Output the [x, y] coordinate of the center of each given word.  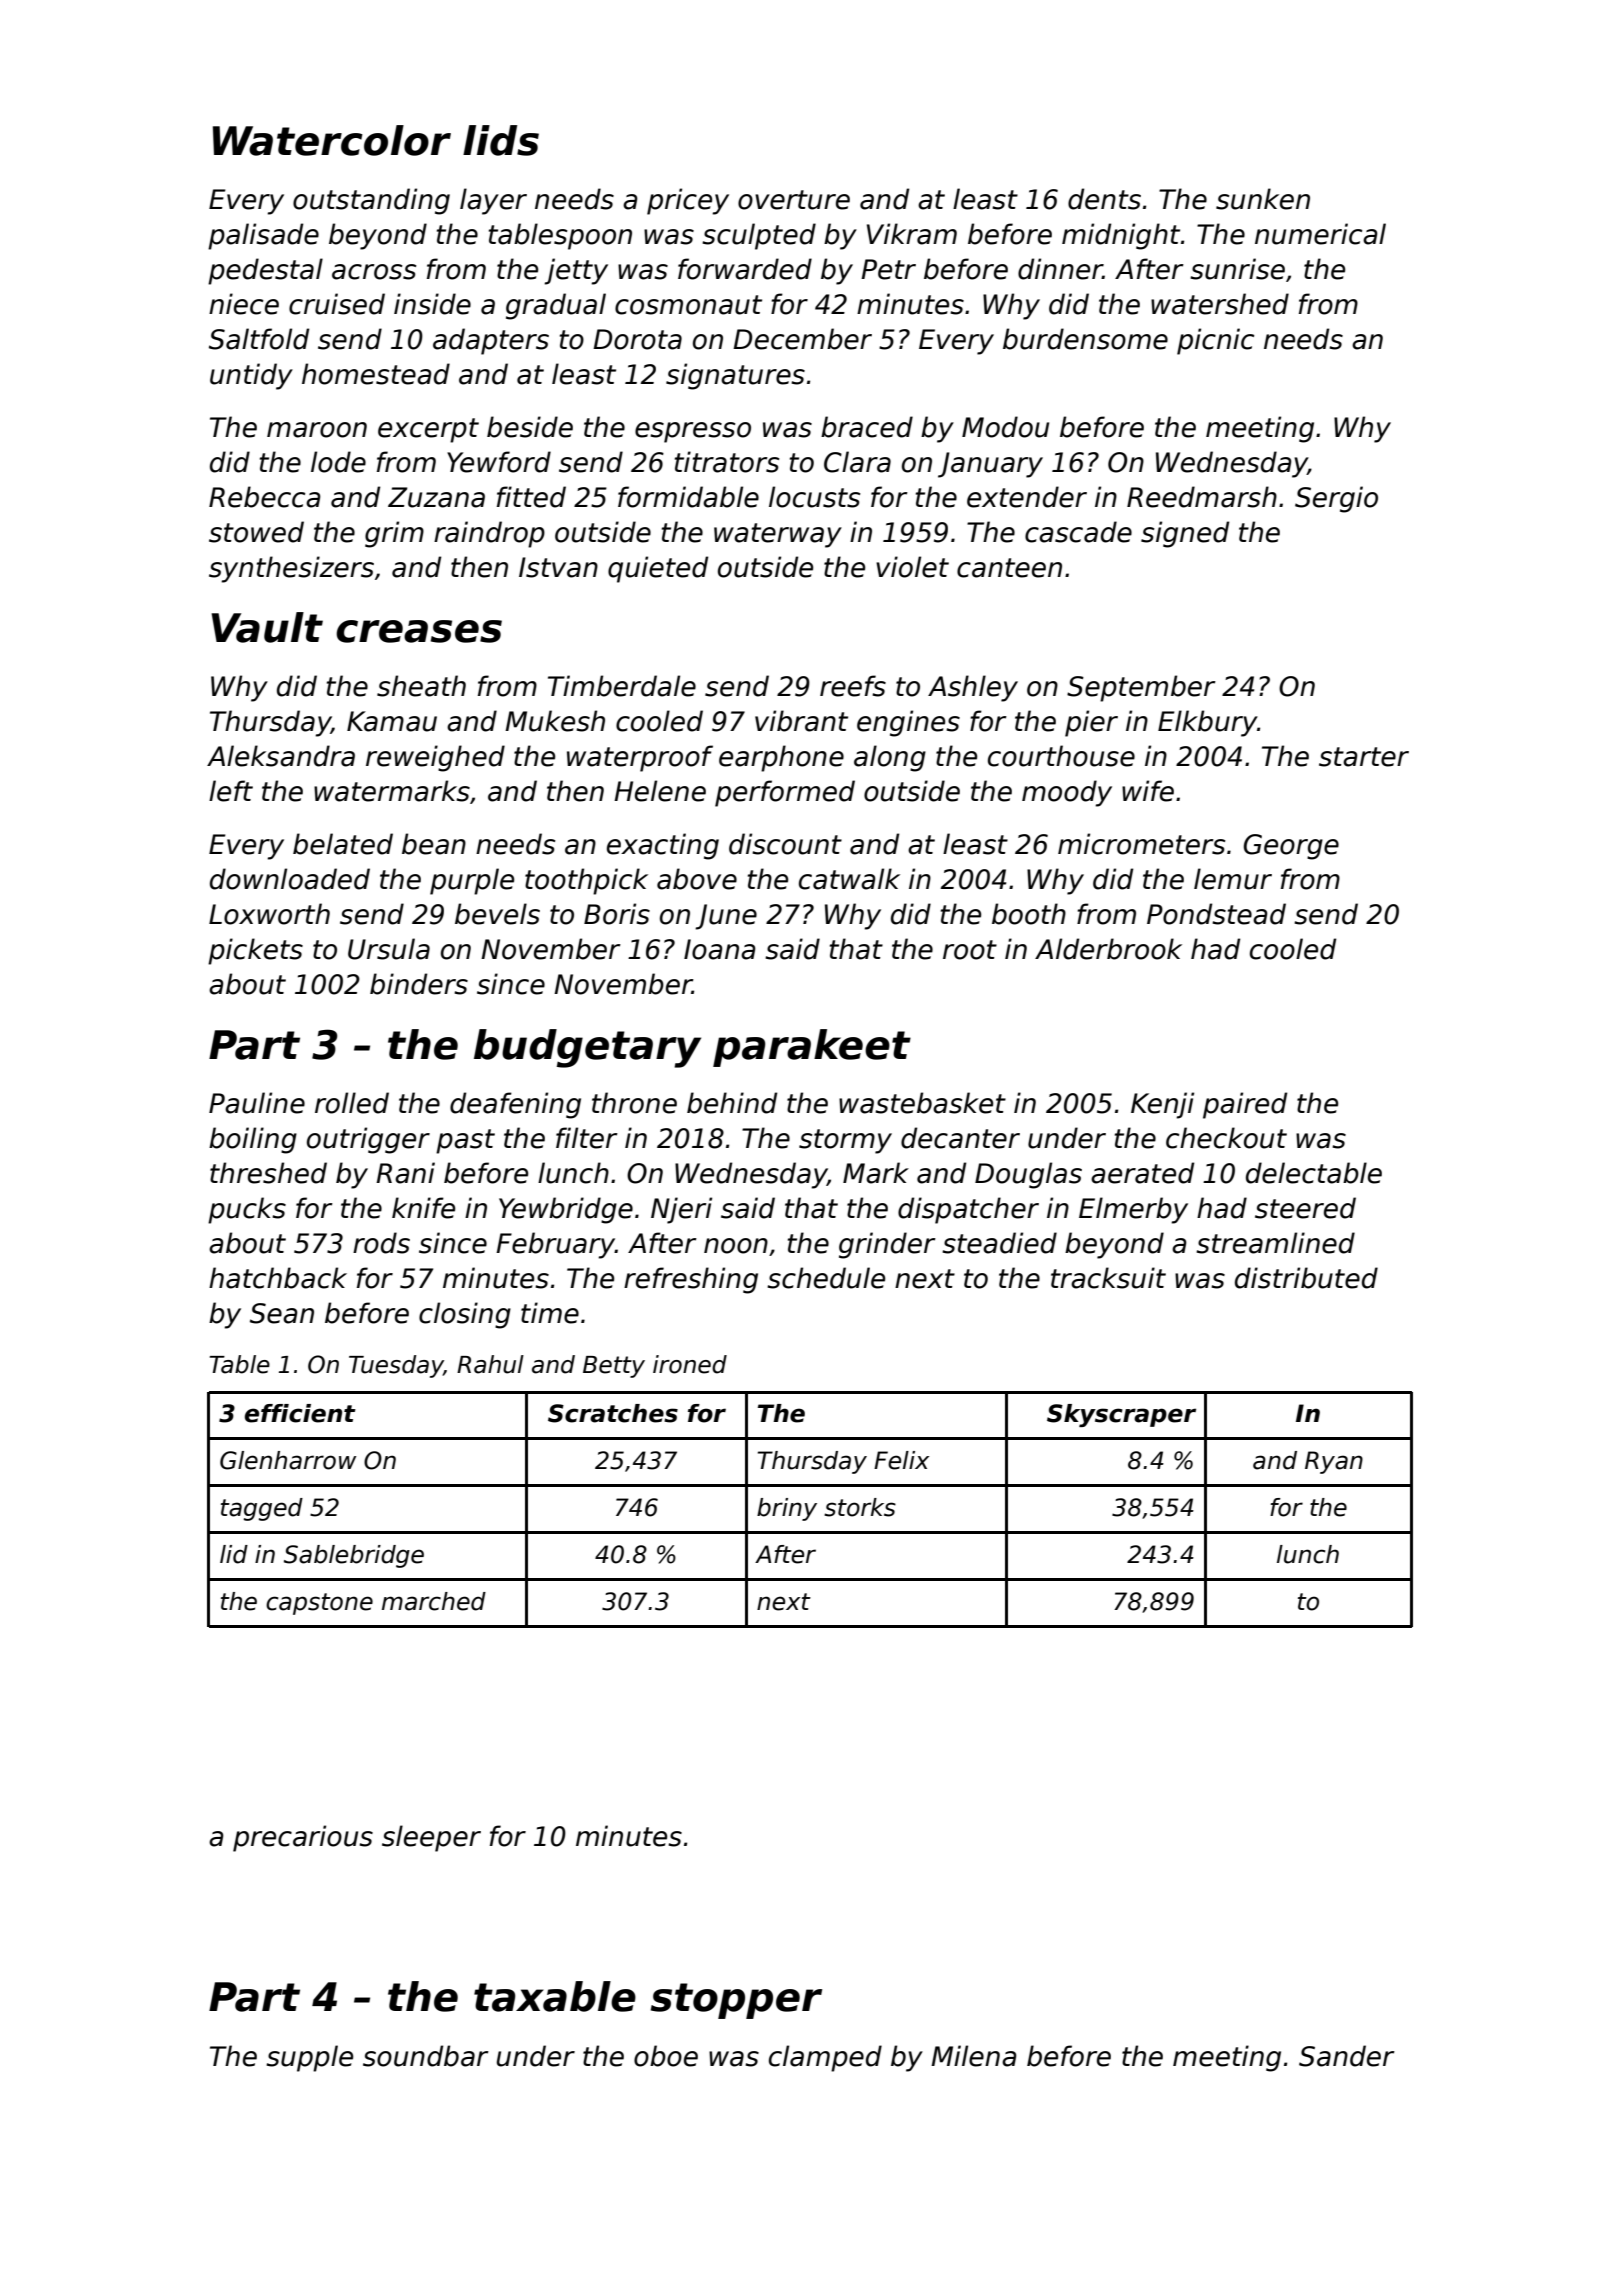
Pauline [257, 1103]
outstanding [371, 201]
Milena [974, 2056]
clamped [825, 2058]
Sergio [1336, 499]
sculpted [759, 236]
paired [1245, 1105]
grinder [887, 1245]
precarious [303, 1838]
